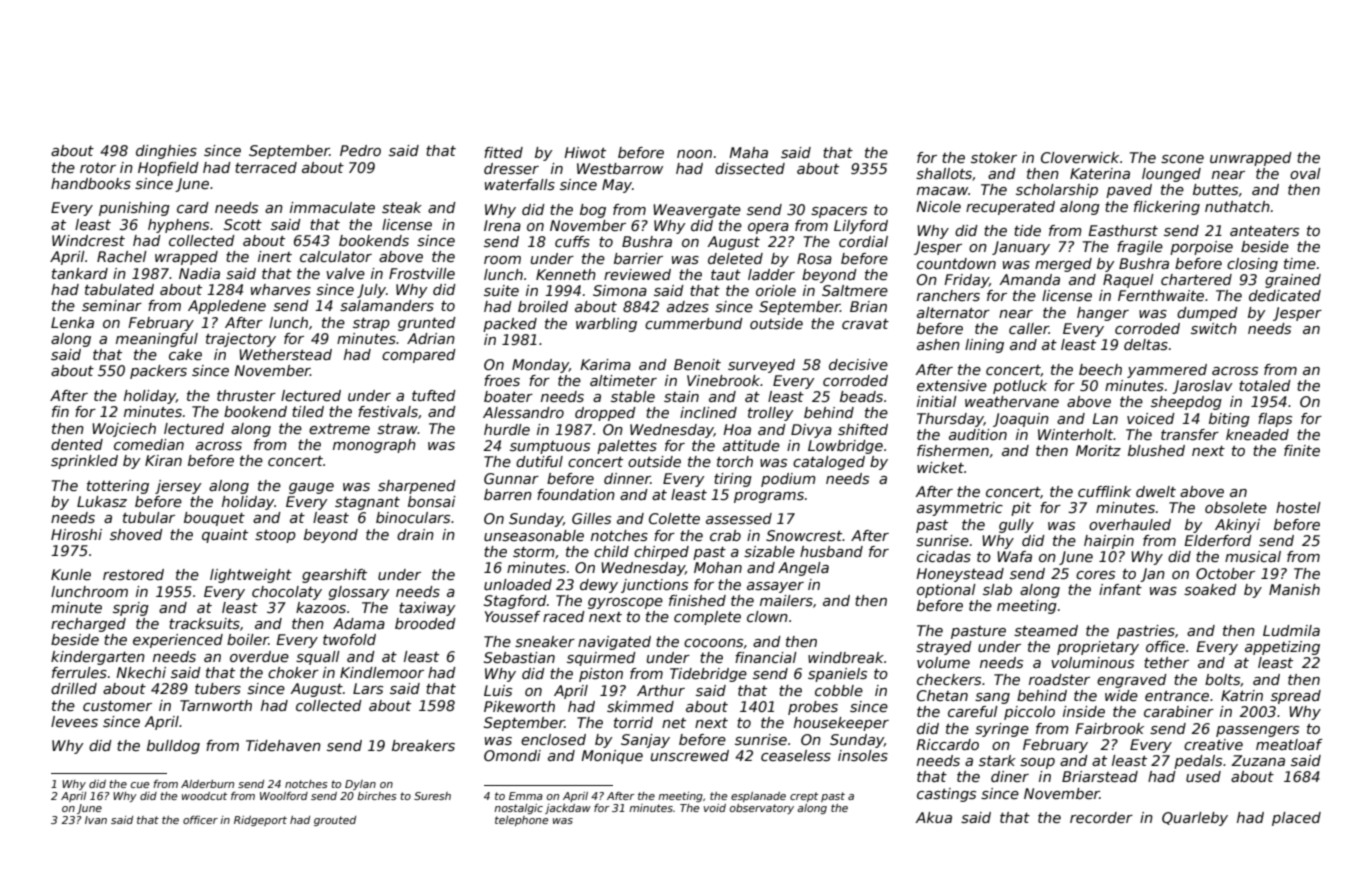  Describe the element at coordinates (510, 325) in the screenshot. I see `packed` at that location.
